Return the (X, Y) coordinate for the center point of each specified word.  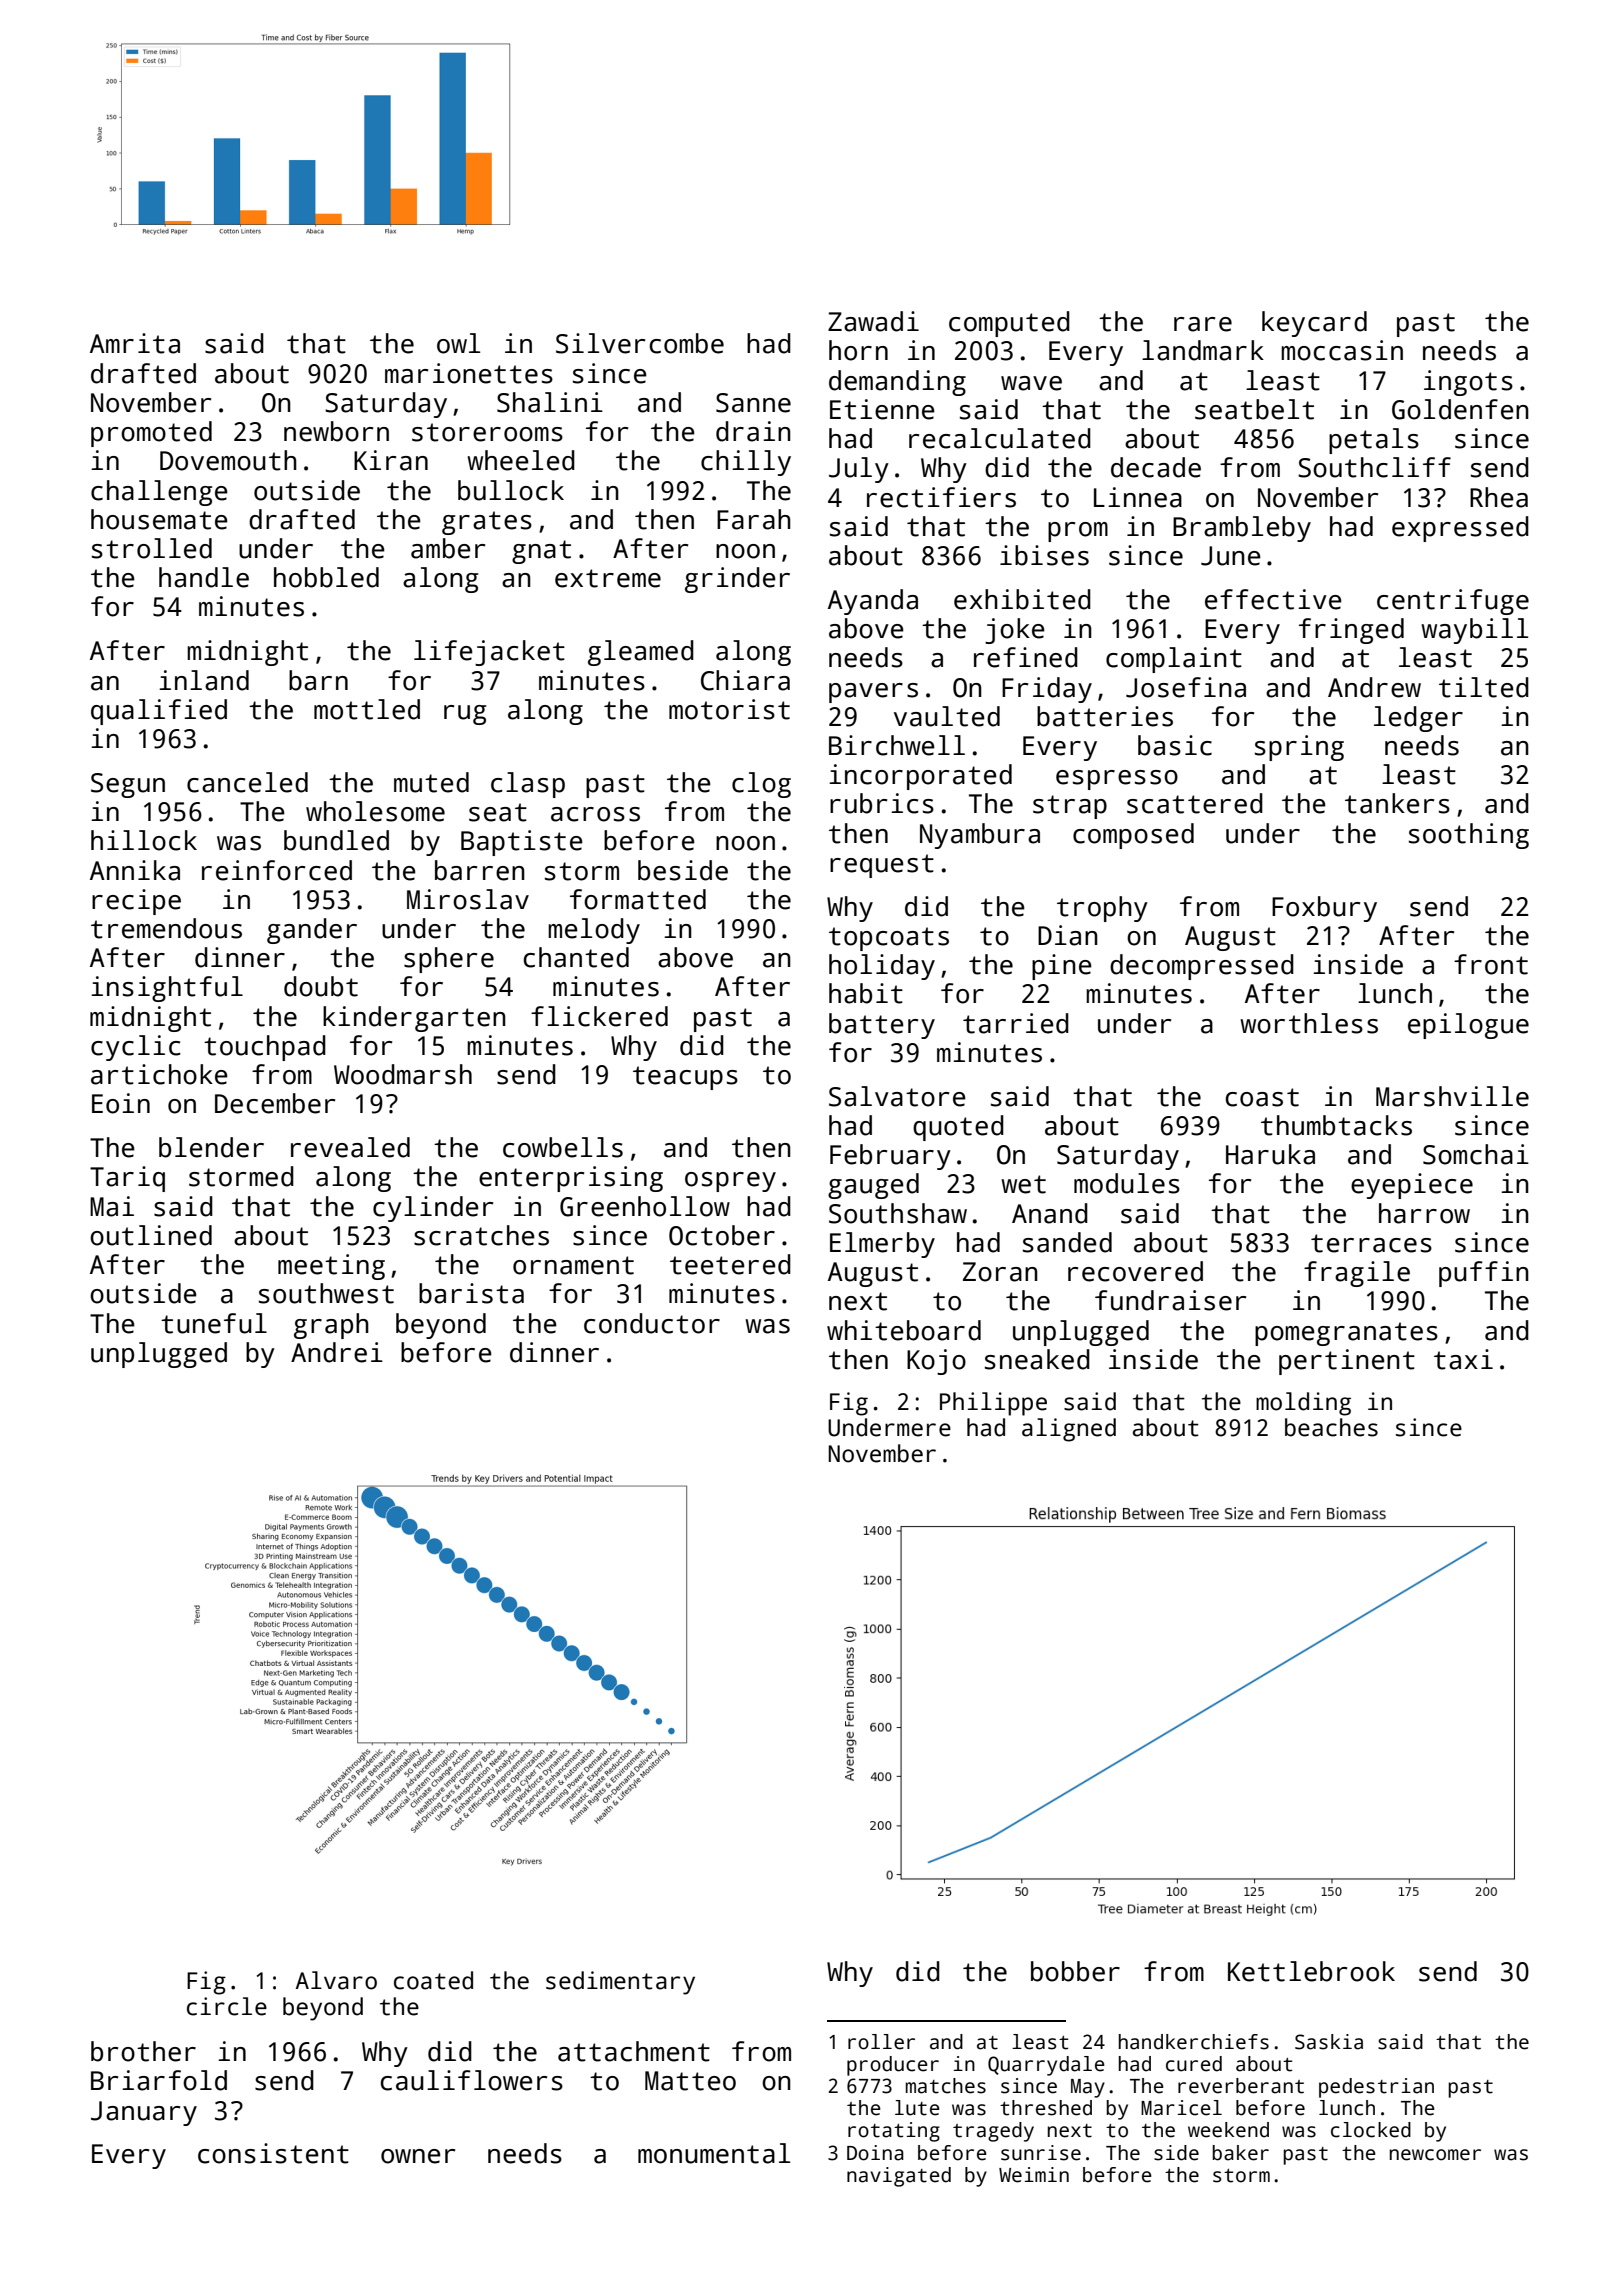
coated (433, 1980)
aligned (1069, 1430)
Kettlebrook (1311, 1971)
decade (1156, 467)
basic (1175, 745)
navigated (899, 2177)
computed (1009, 324)
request (882, 866)
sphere (449, 960)
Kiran (391, 460)
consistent (273, 2153)
